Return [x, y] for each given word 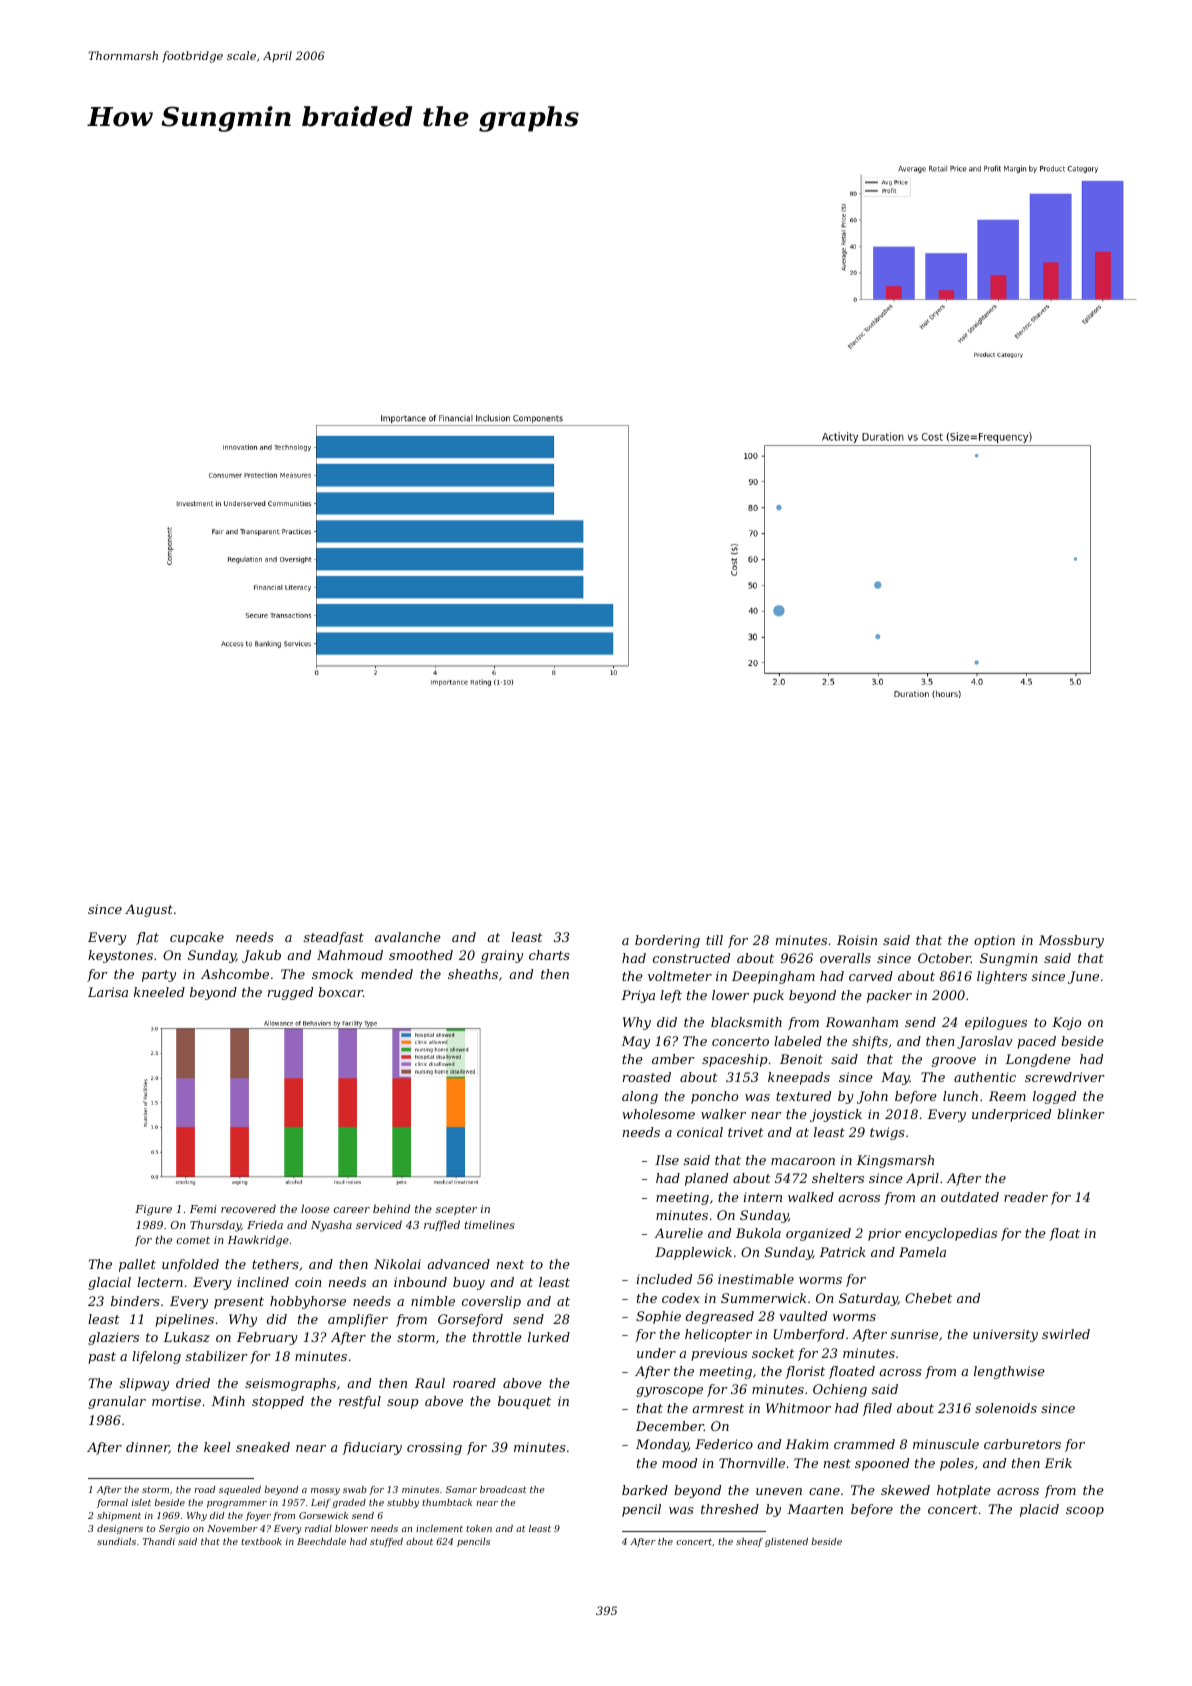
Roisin [857, 940]
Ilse [667, 1160]
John [872, 1097]
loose [315, 1208]
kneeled [159, 992]
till [714, 940]
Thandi [159, 1541]
